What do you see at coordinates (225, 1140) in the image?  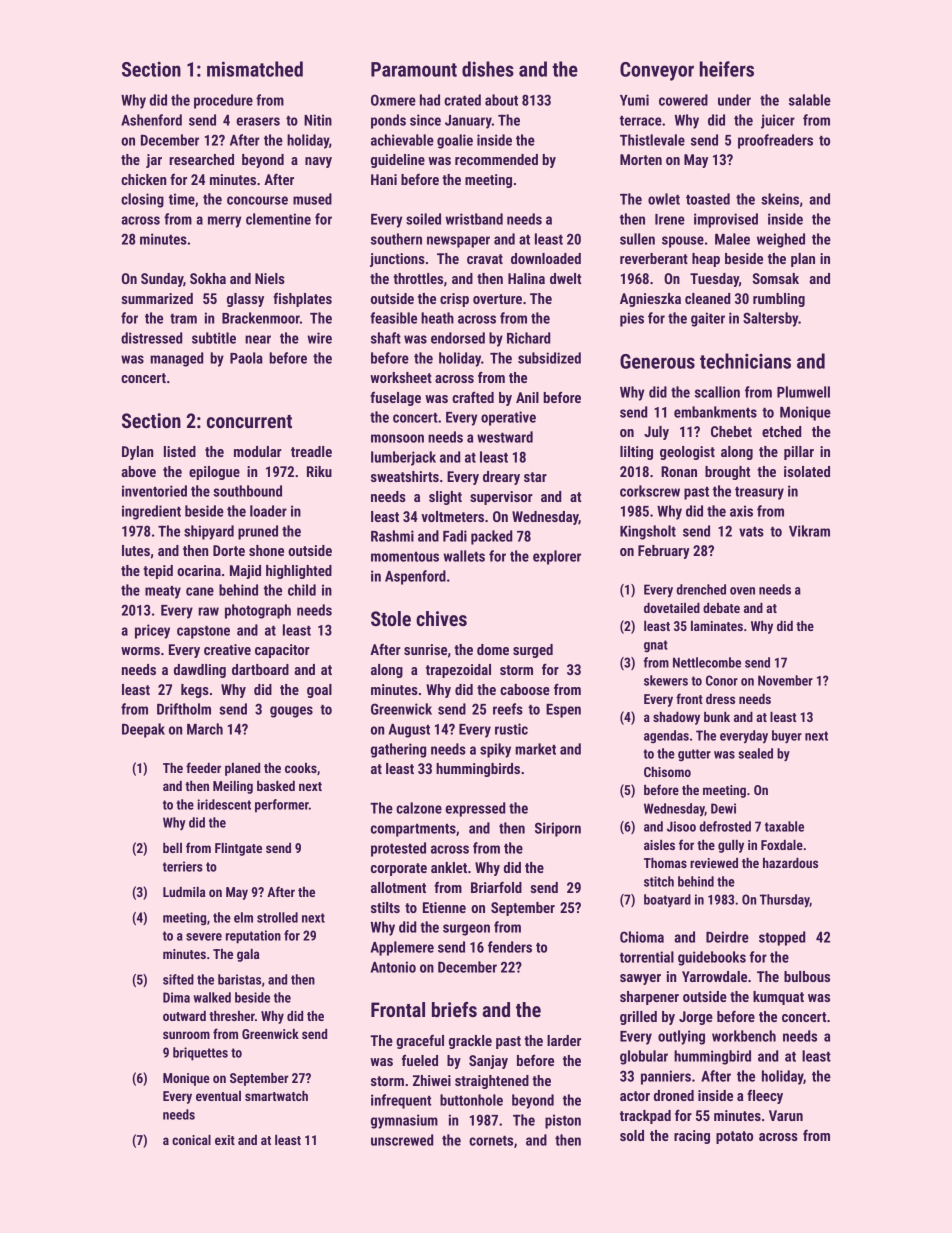 I see `exit` at bounding box center [225, 1140].
